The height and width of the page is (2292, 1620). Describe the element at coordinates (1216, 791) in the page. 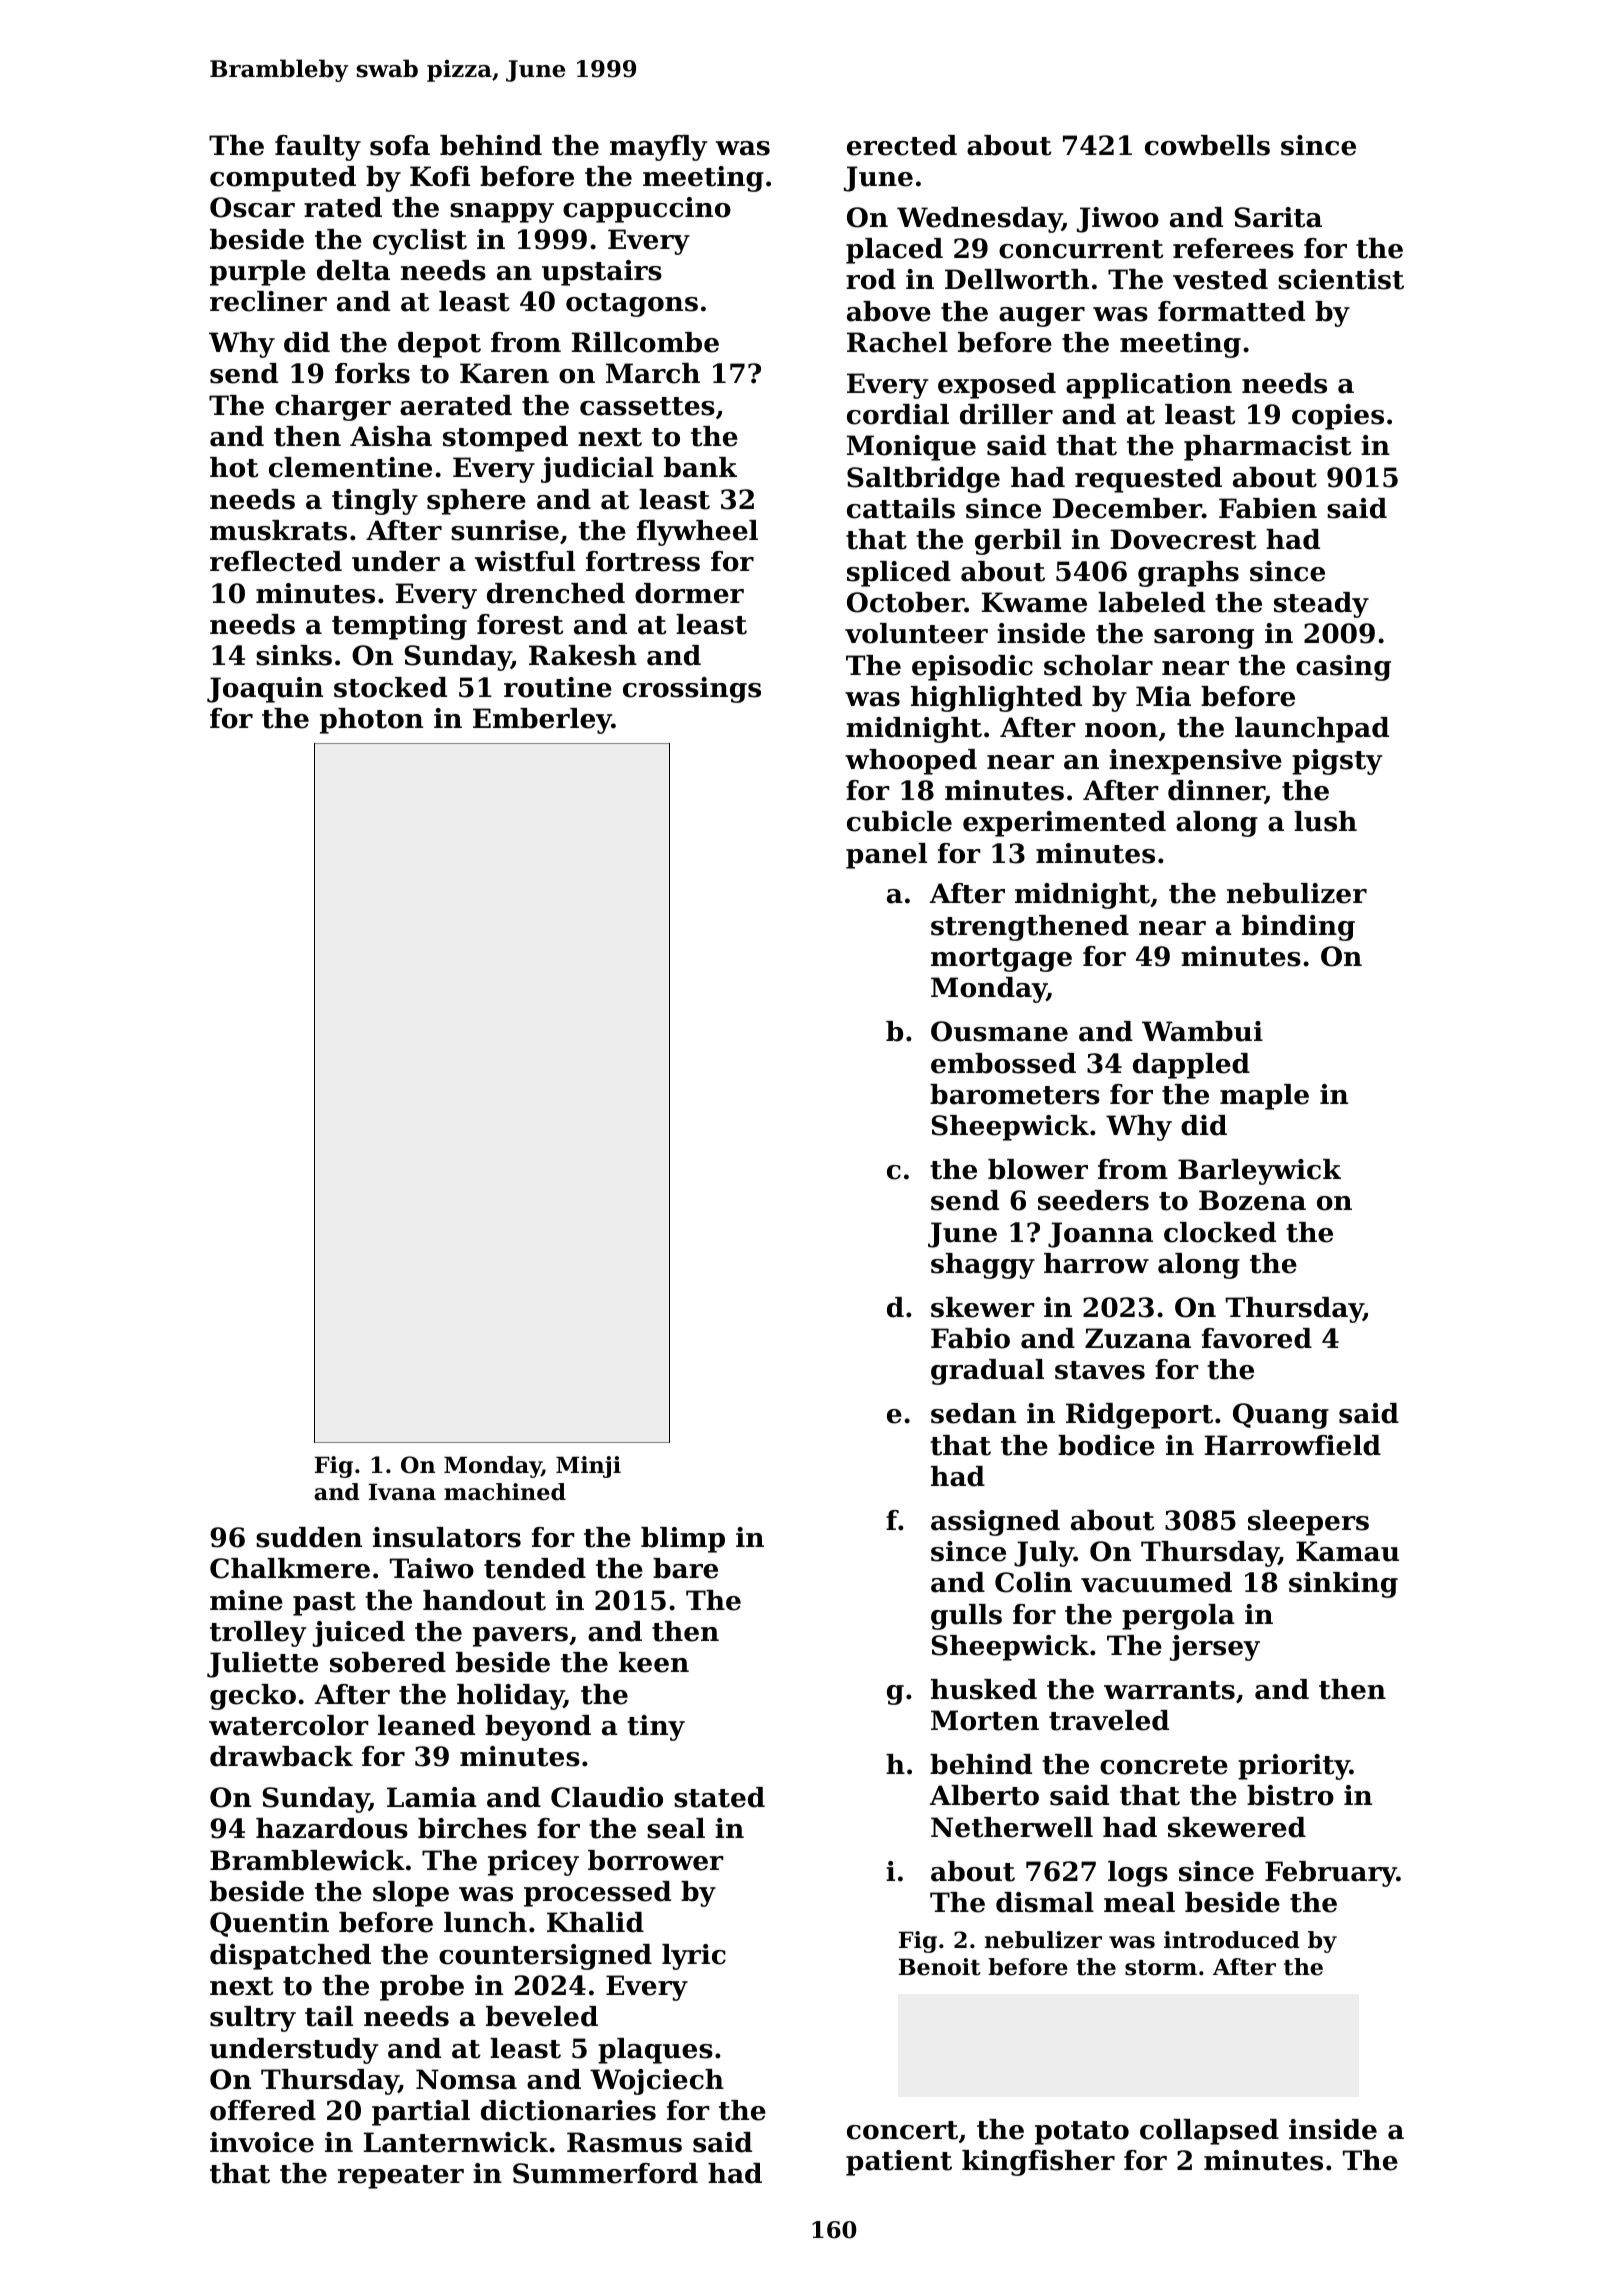

I see `dinner` at that location.
